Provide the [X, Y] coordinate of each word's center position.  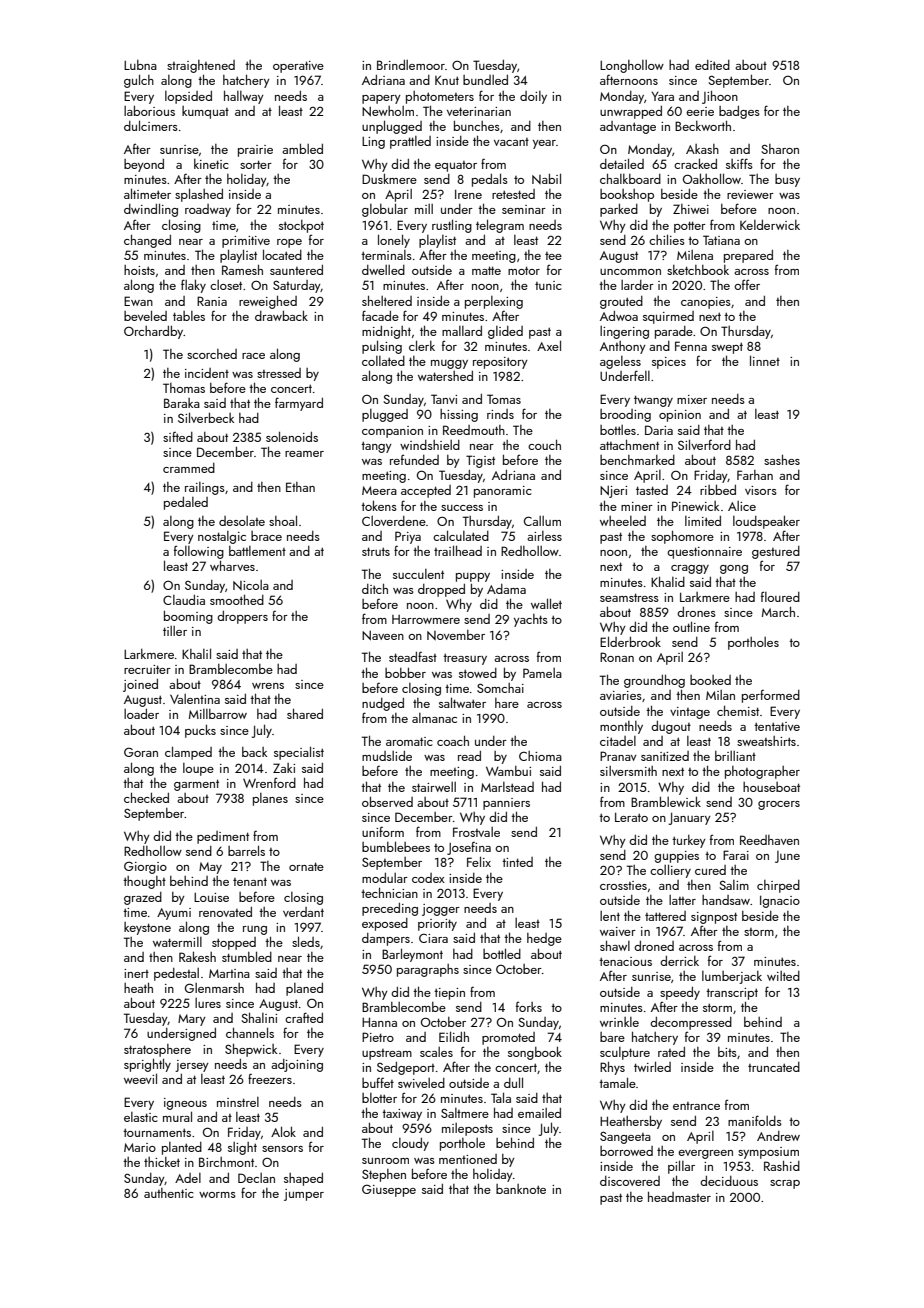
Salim [734, 885]
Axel [549, 345]
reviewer [750, 194]
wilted [783, 976]
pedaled [186, 503]
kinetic [211, 164]
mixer [692, 399]
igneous [185, 1104]
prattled [410, 142]
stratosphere [157, 1050]
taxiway [402, 1115]
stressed [279, 373]
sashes [782, 460]
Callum [542, 521]
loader [141, 714]
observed [387, 802]
